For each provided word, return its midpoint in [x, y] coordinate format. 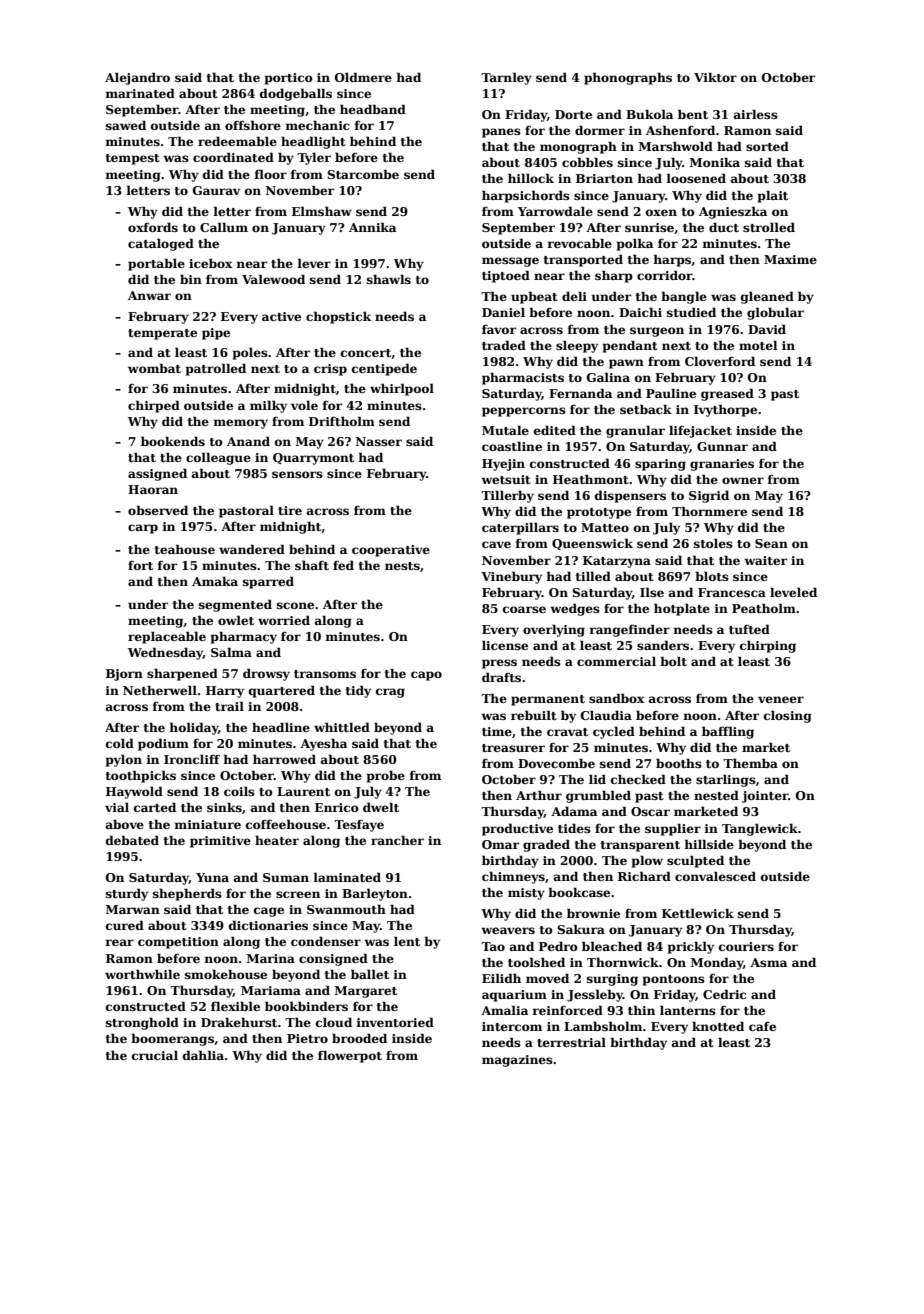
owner [743, 480]
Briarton [604, 178]
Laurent [303, 791]
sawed [126, 125]
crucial [155, 1055]
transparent [640, 846]
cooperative [391, 551]
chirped [154, 406]
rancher [397, 840]
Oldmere [363, 77]
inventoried [395, 1022]
